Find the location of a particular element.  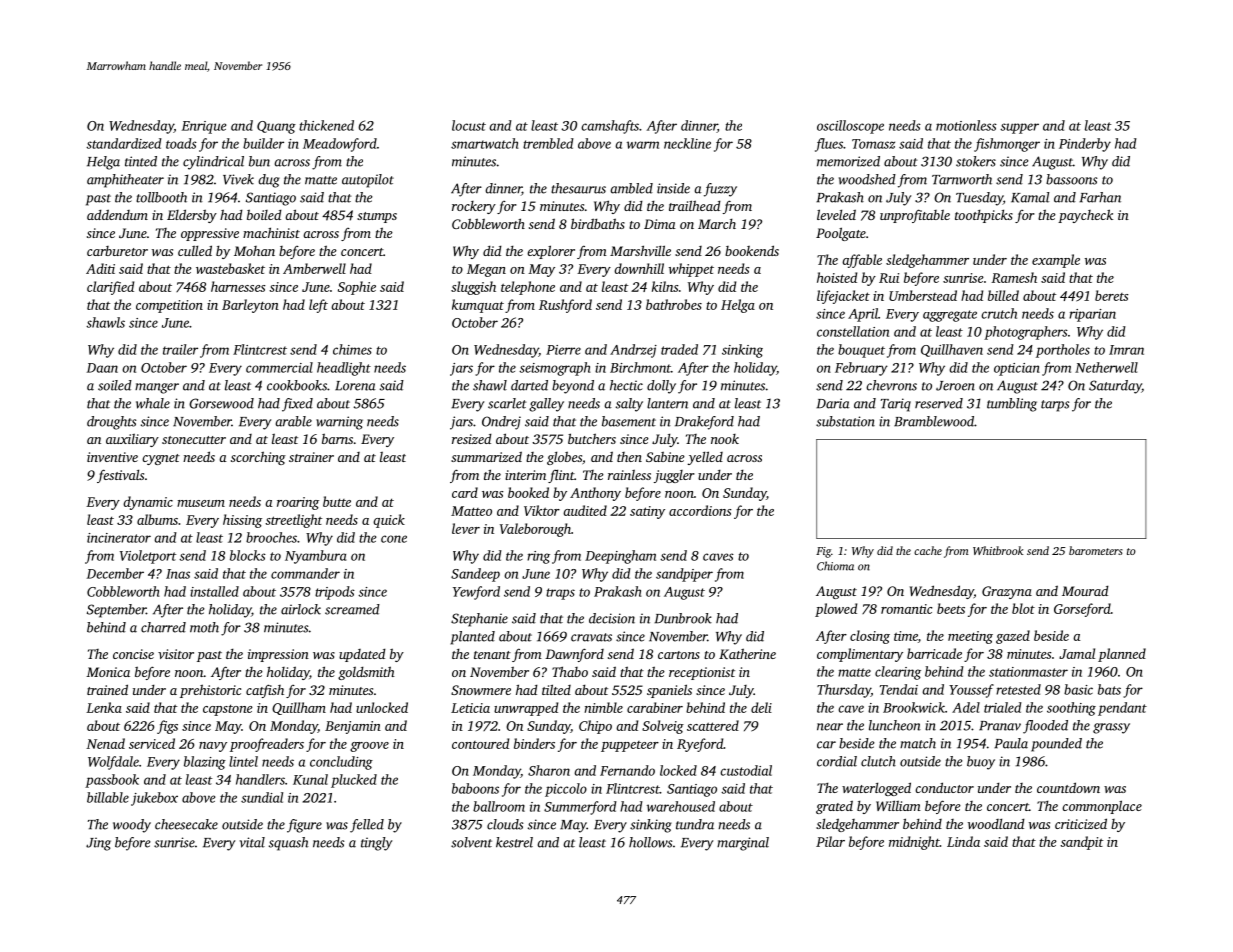

thickened is located at coordinates (326, 125).
